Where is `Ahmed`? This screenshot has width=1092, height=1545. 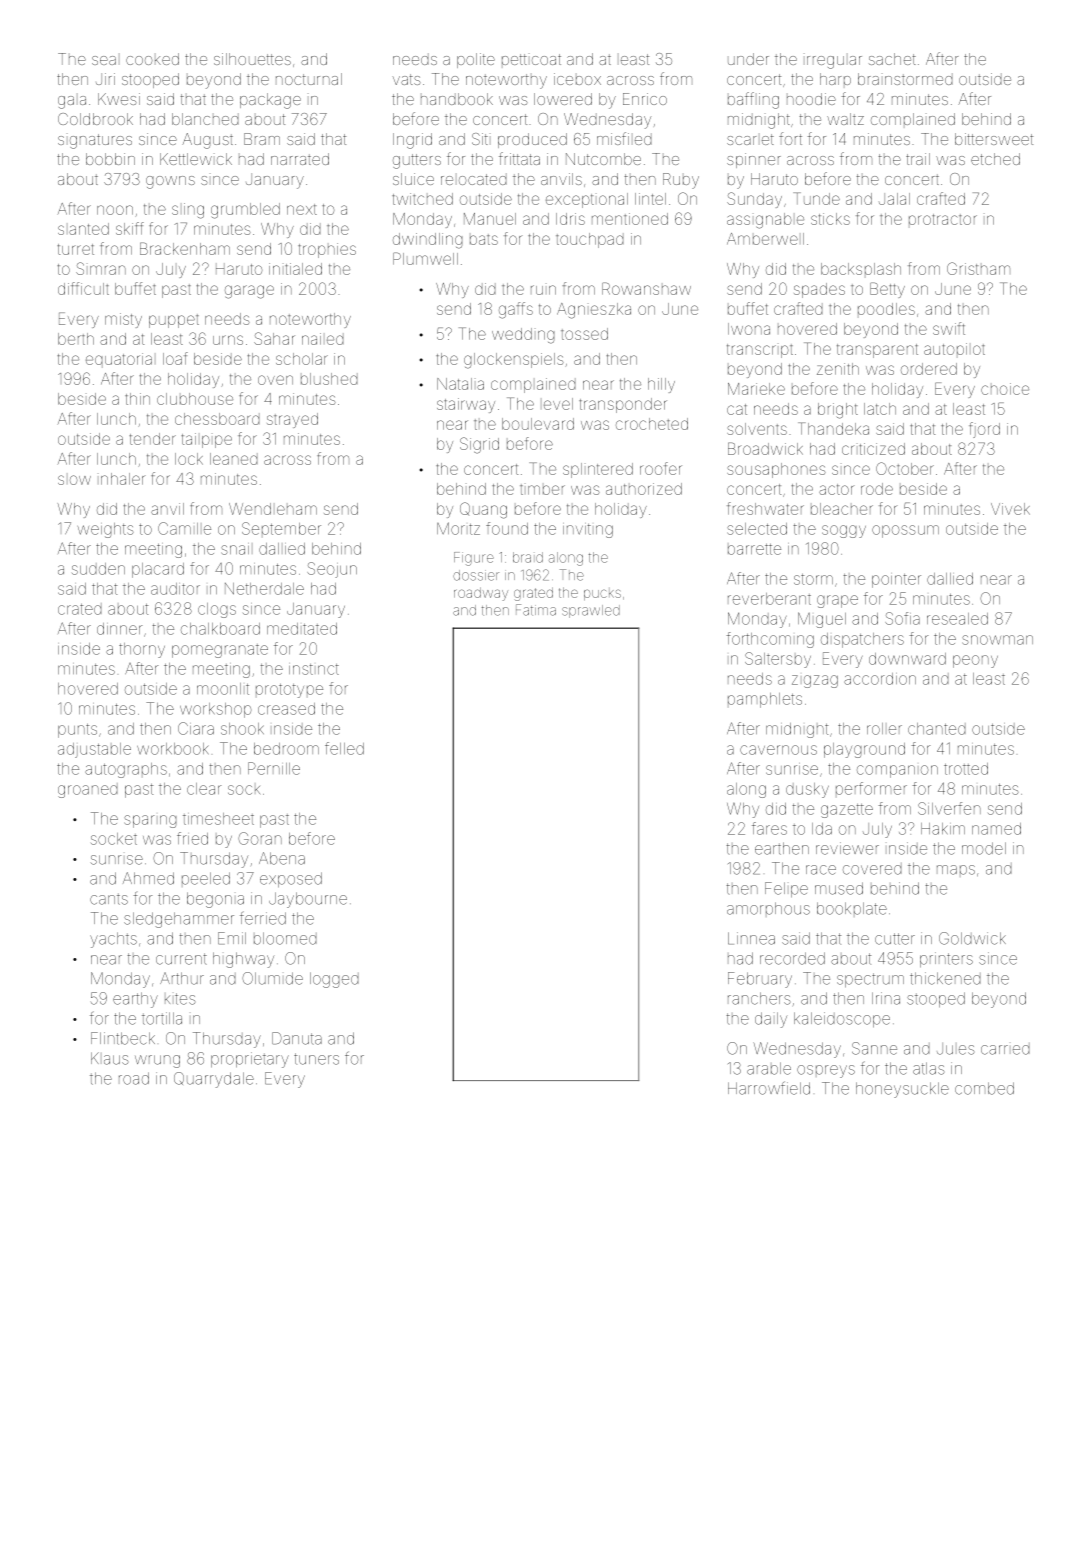 Ahmed is located at coordinates (148, 878).
